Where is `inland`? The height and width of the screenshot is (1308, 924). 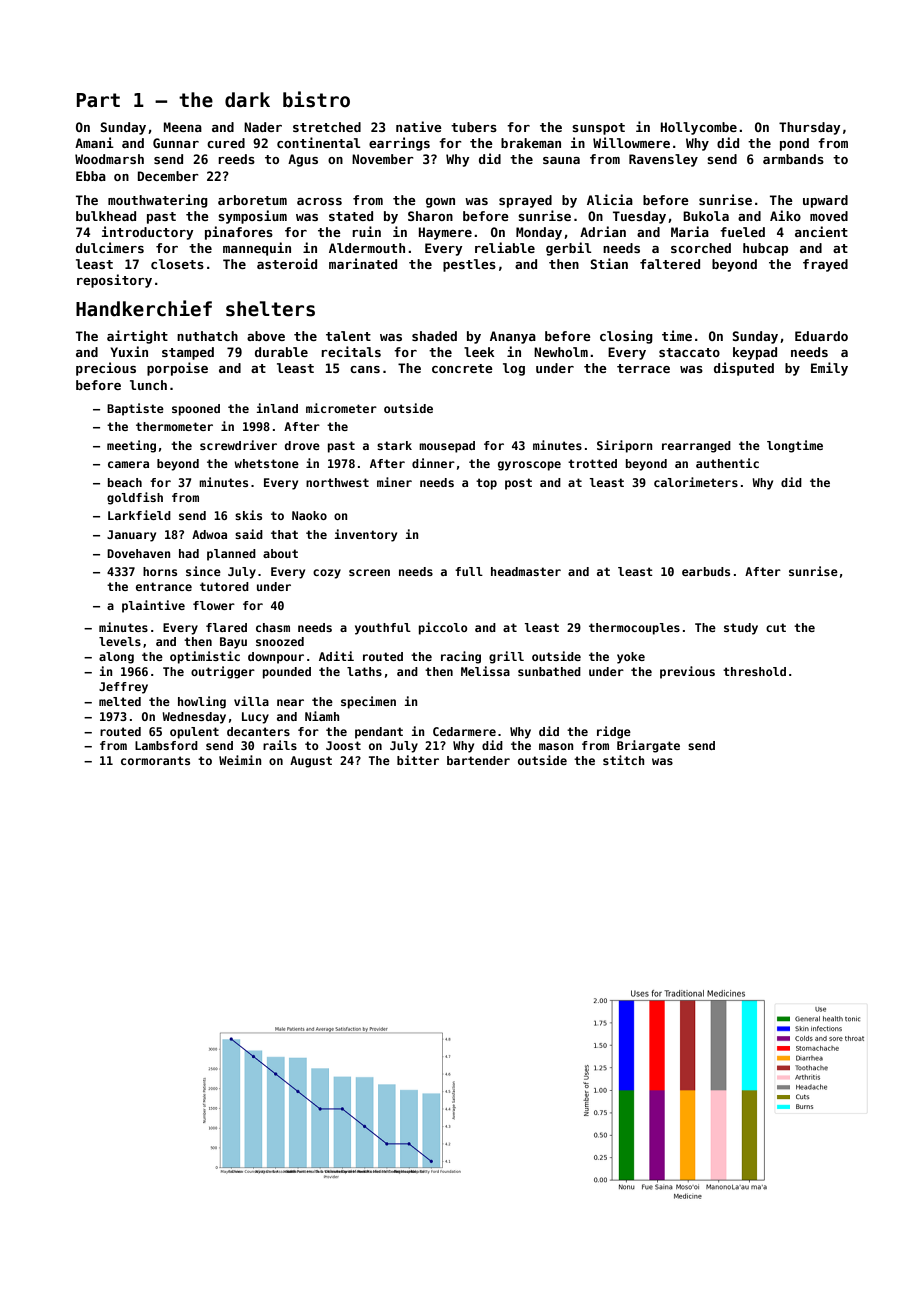
inland is located at coordinates (277, 408).
